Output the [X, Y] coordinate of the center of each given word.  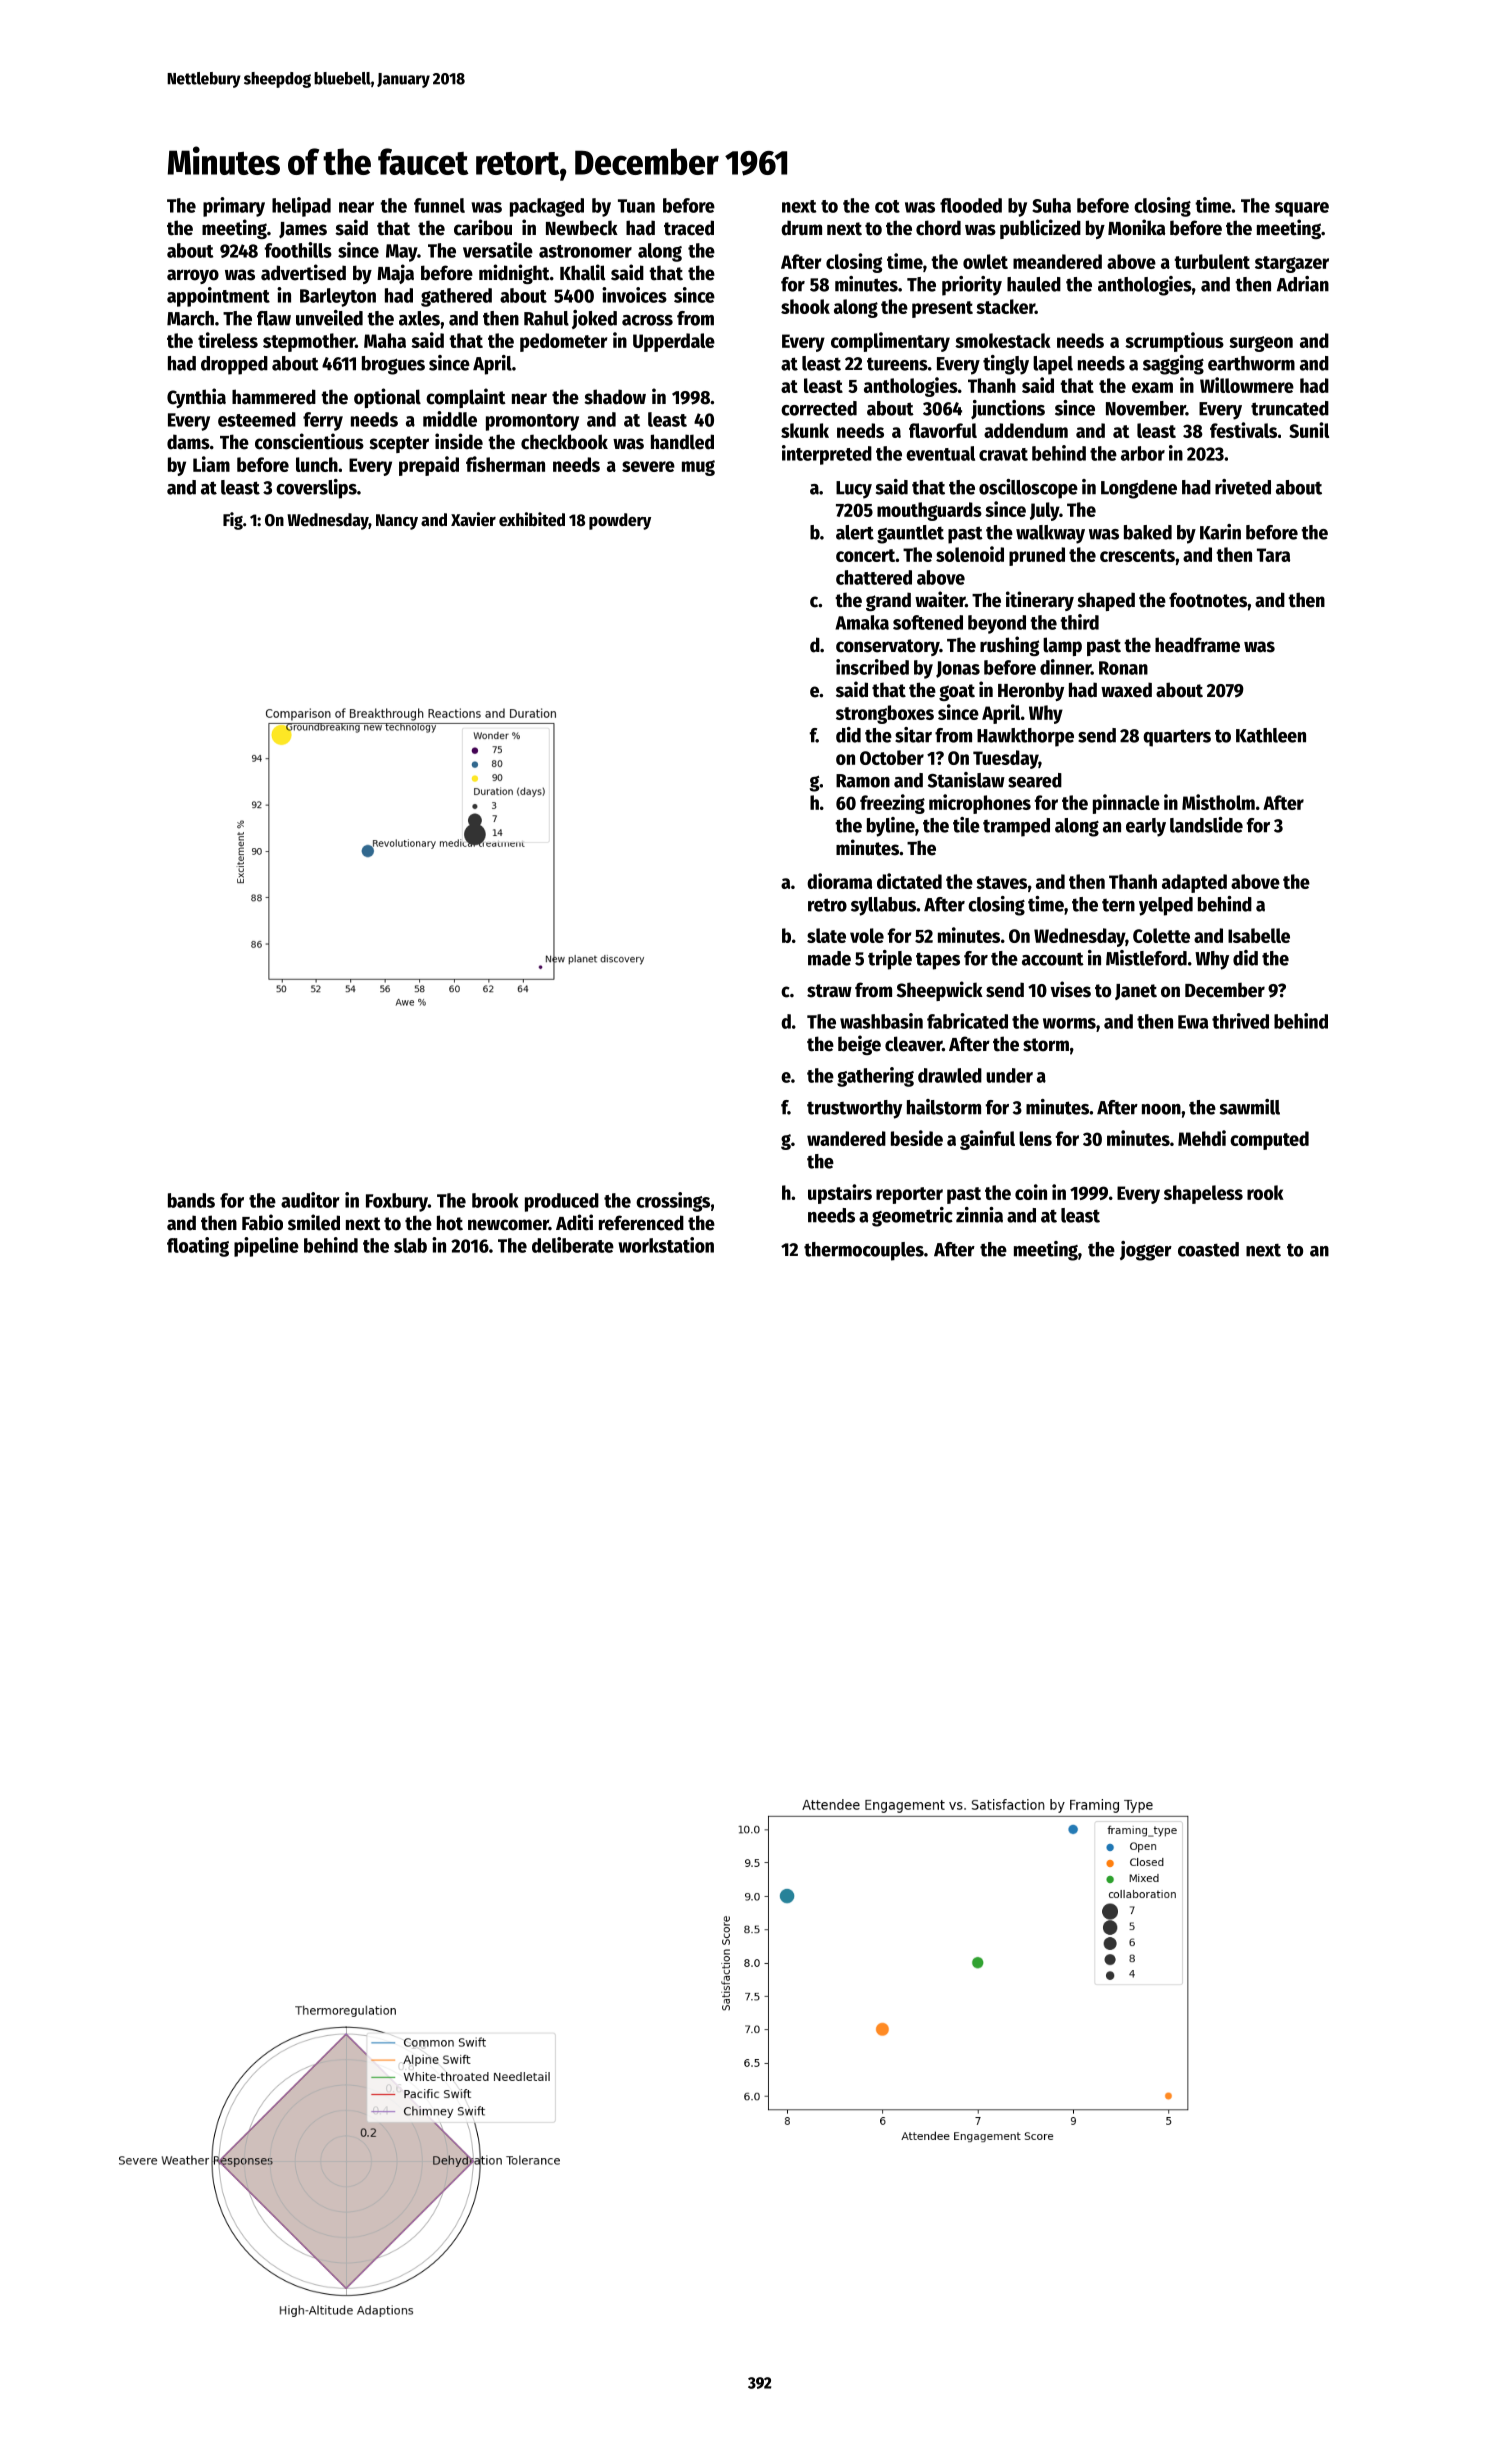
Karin [1220, 532]
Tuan [636, 206]
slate [826, 935]
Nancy [397, 522]
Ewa [1193, 1022]
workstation [666, 1245]
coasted [1208, 1249]
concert [866, 555]
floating [198, 1247]
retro [827, 905]
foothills [298, 250]
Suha [1051, 205]
